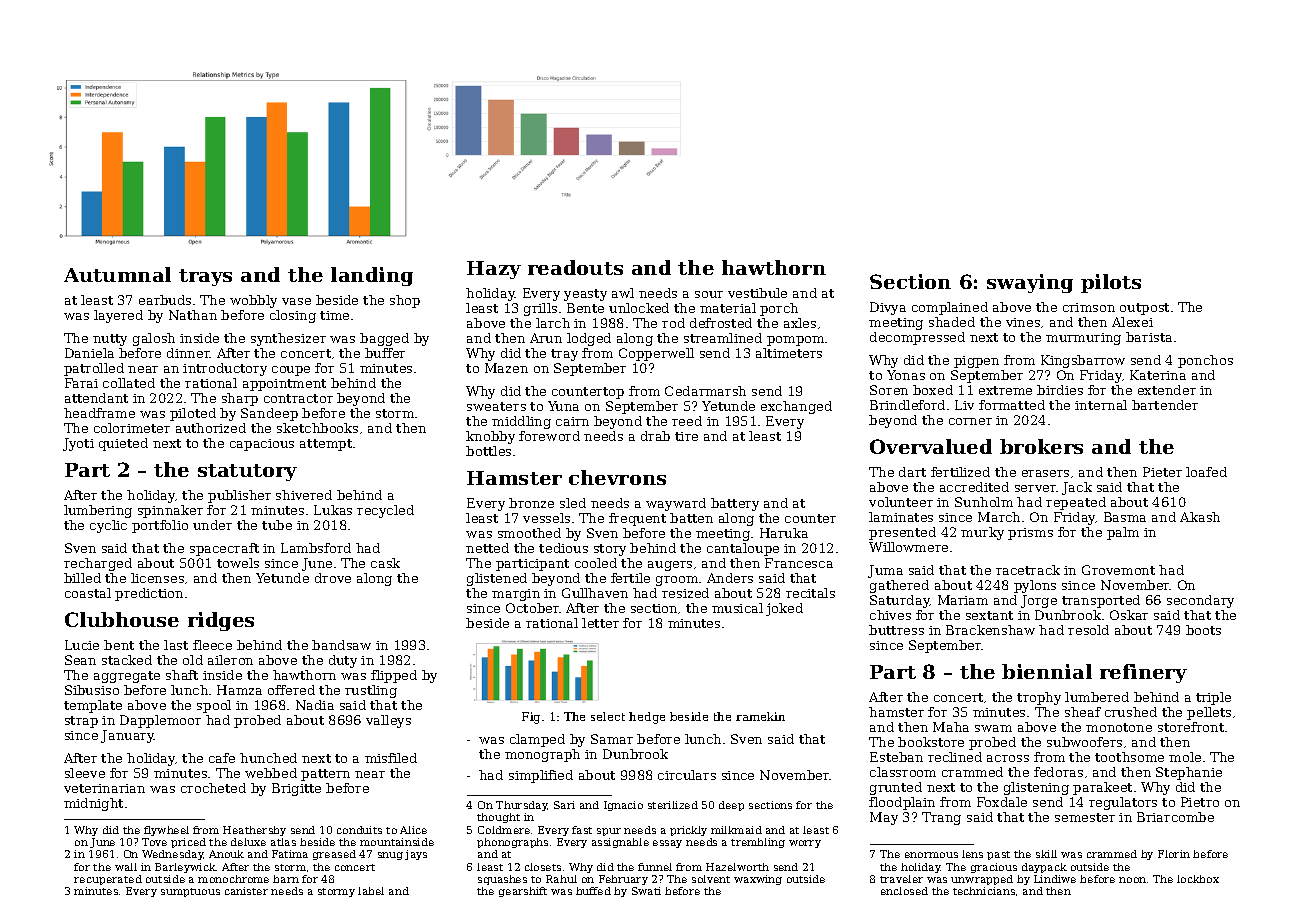 The image size is (1308, 924). I want to click on fertilized, so click(960, 472).
